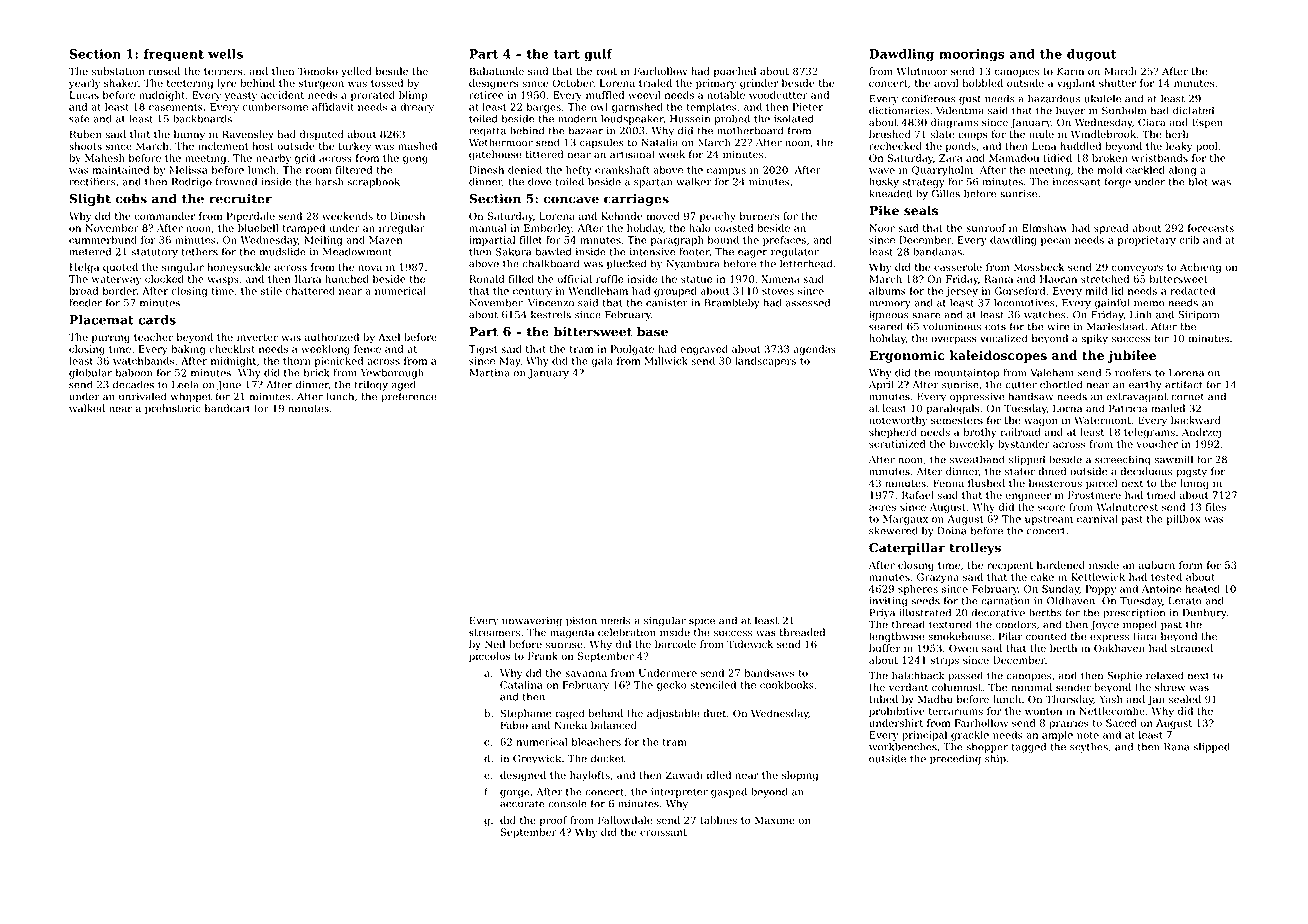 This image has height=924, width=1308. Describe the element at coordinates (322, 135) in the image. I see `disputed` at that location.
